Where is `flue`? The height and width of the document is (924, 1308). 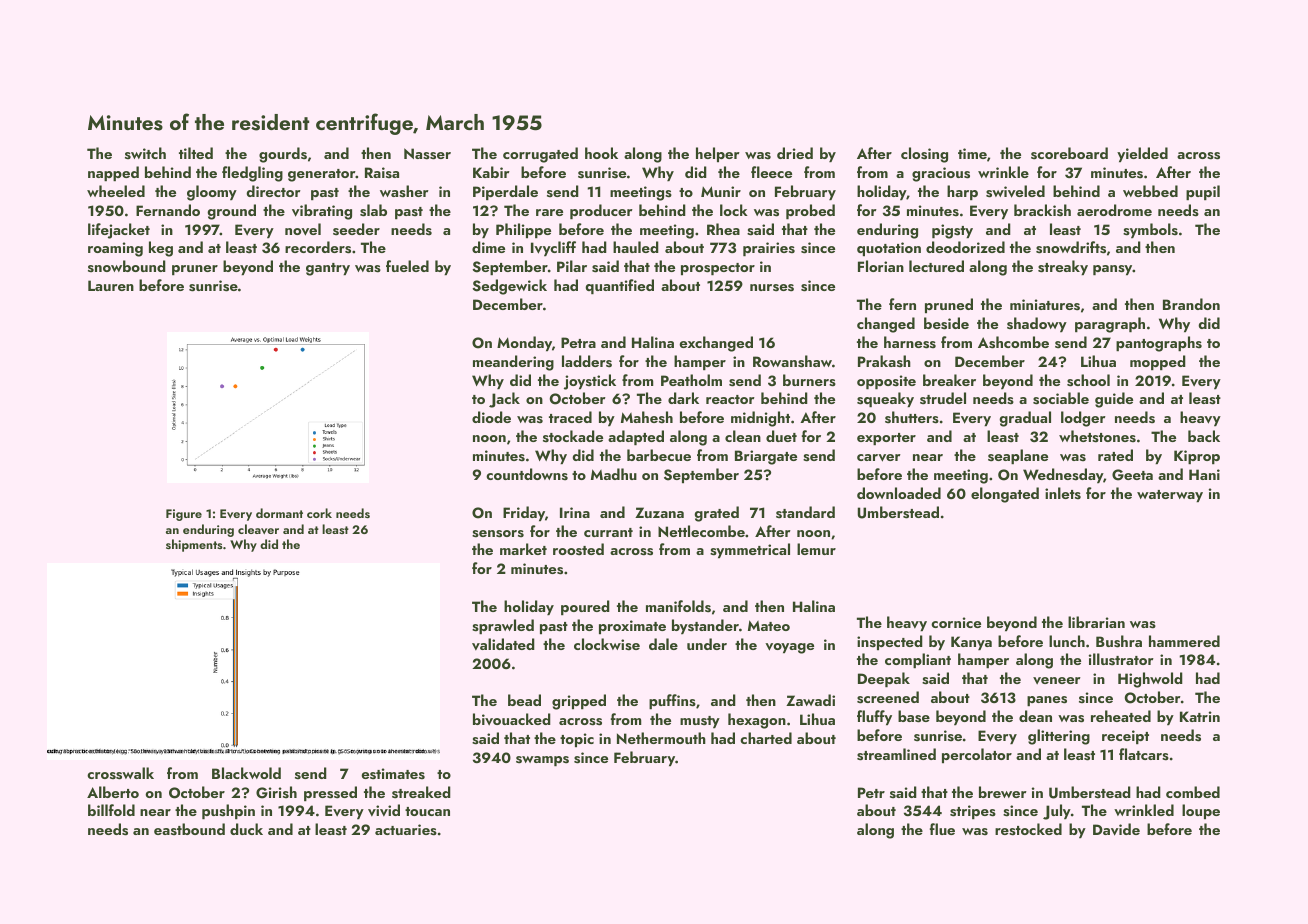 flue is located at coordinates (942, 829).
